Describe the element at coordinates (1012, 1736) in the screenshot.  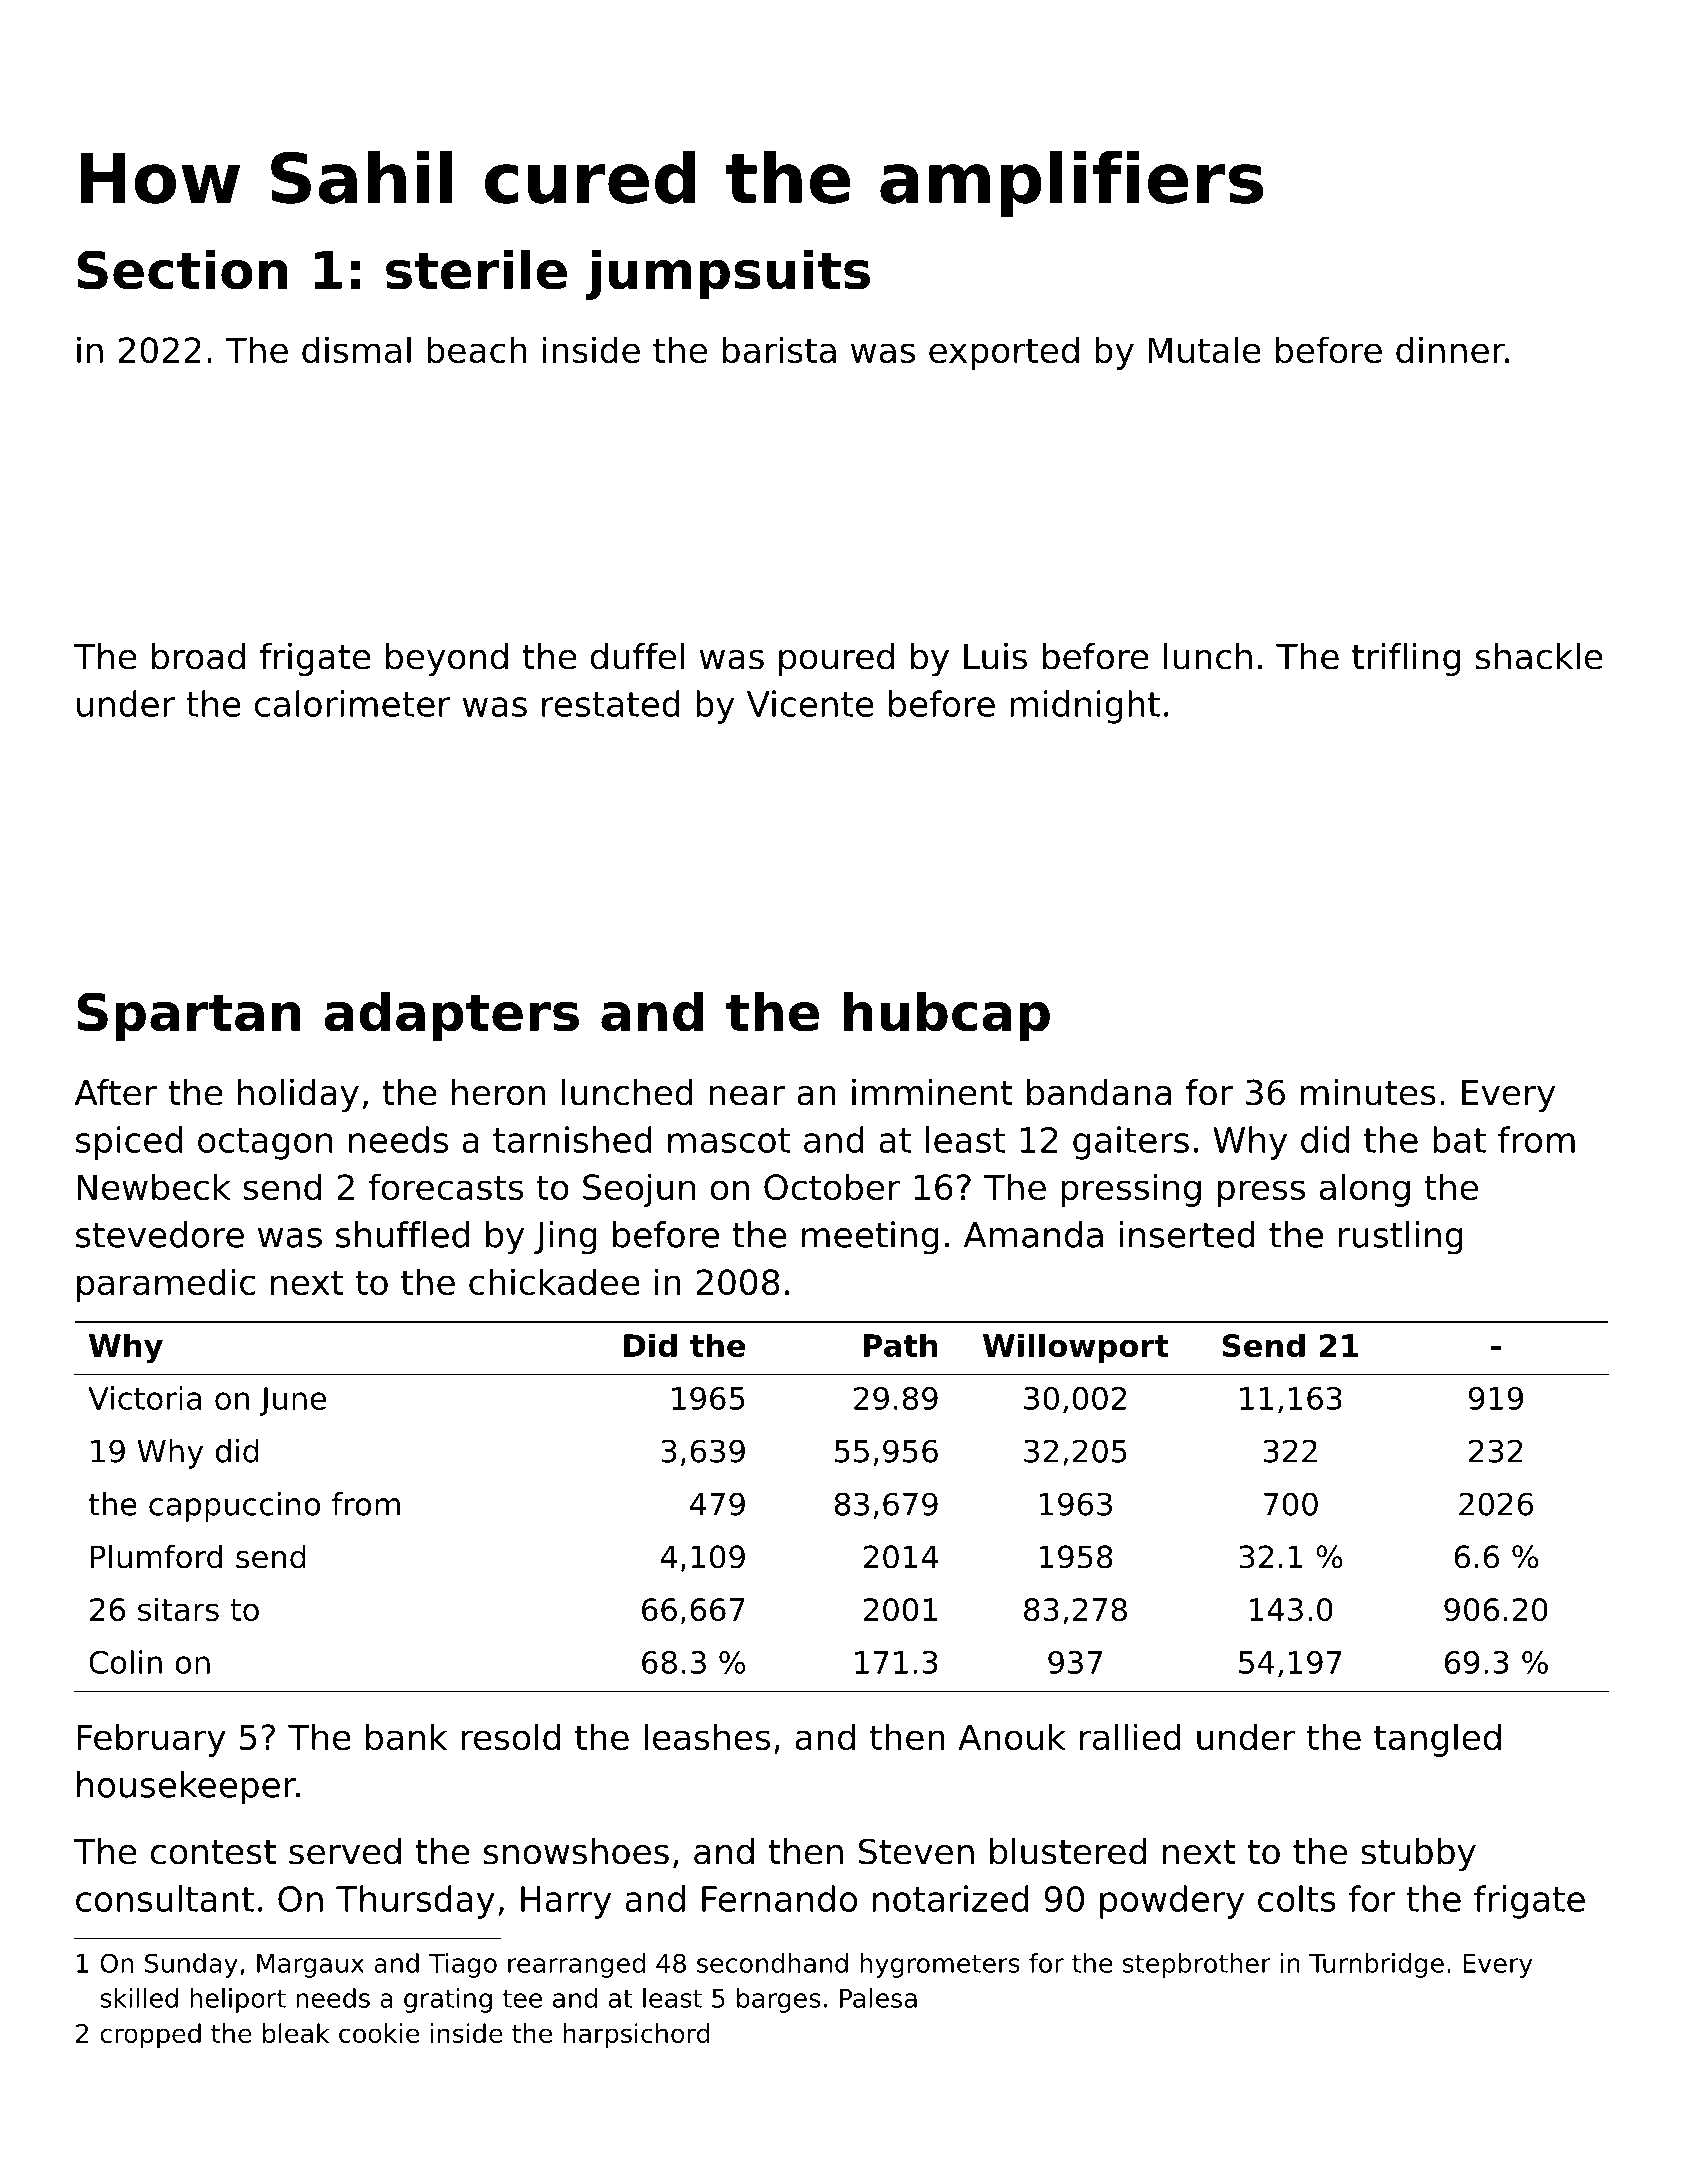
I see `Anouk` at that location.
